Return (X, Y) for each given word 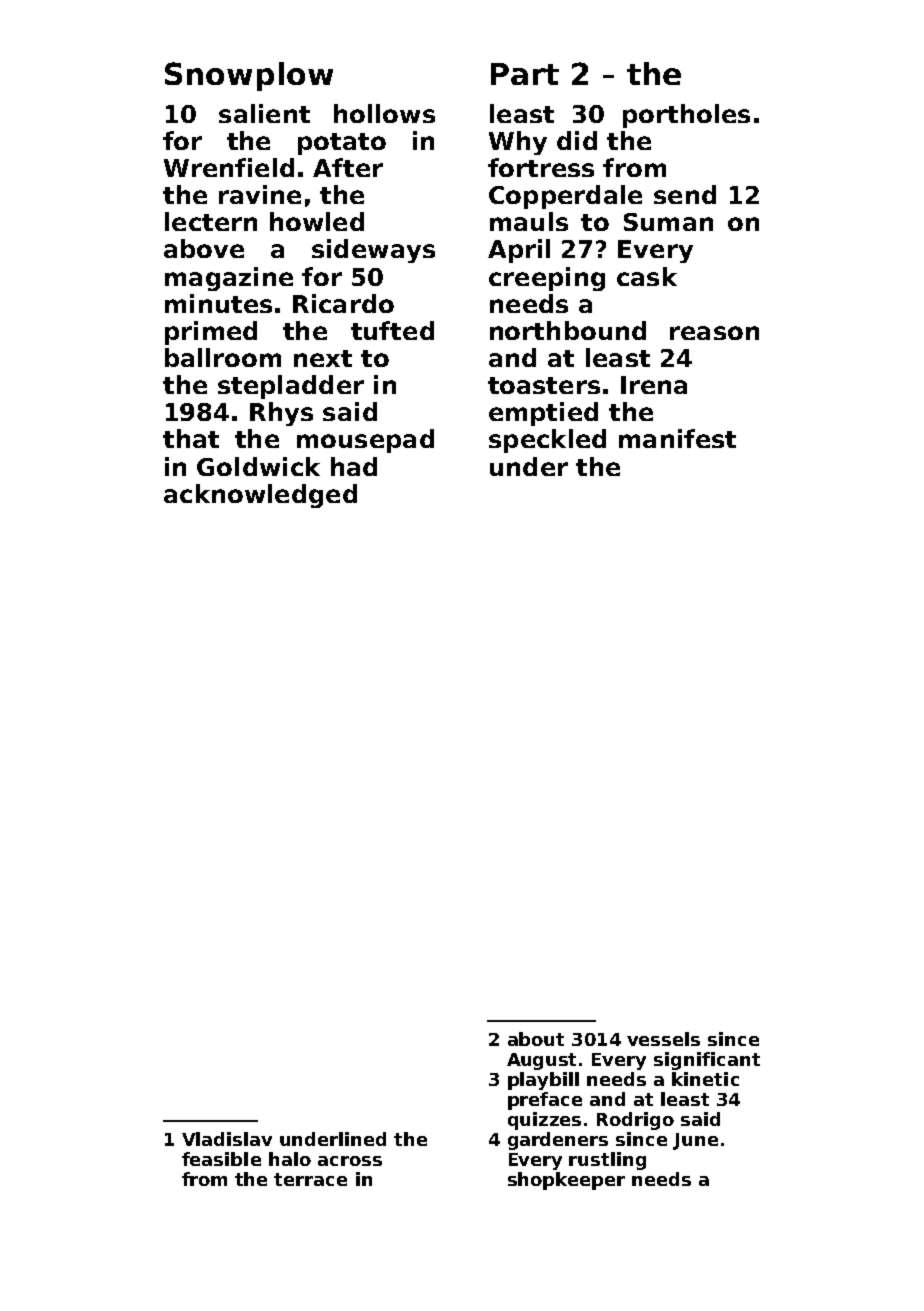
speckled (547, 441)
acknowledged (260, 496)
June (695, 1141)
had (354, 466)
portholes (686, 116)
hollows (384, 113)
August (541, 1061)
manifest (677, 438)
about (536, 1039)
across (350, 1161)
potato (342, 144)
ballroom (223, 357)
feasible (221, 1159)
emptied (543, 414)
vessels (663, 1039)
